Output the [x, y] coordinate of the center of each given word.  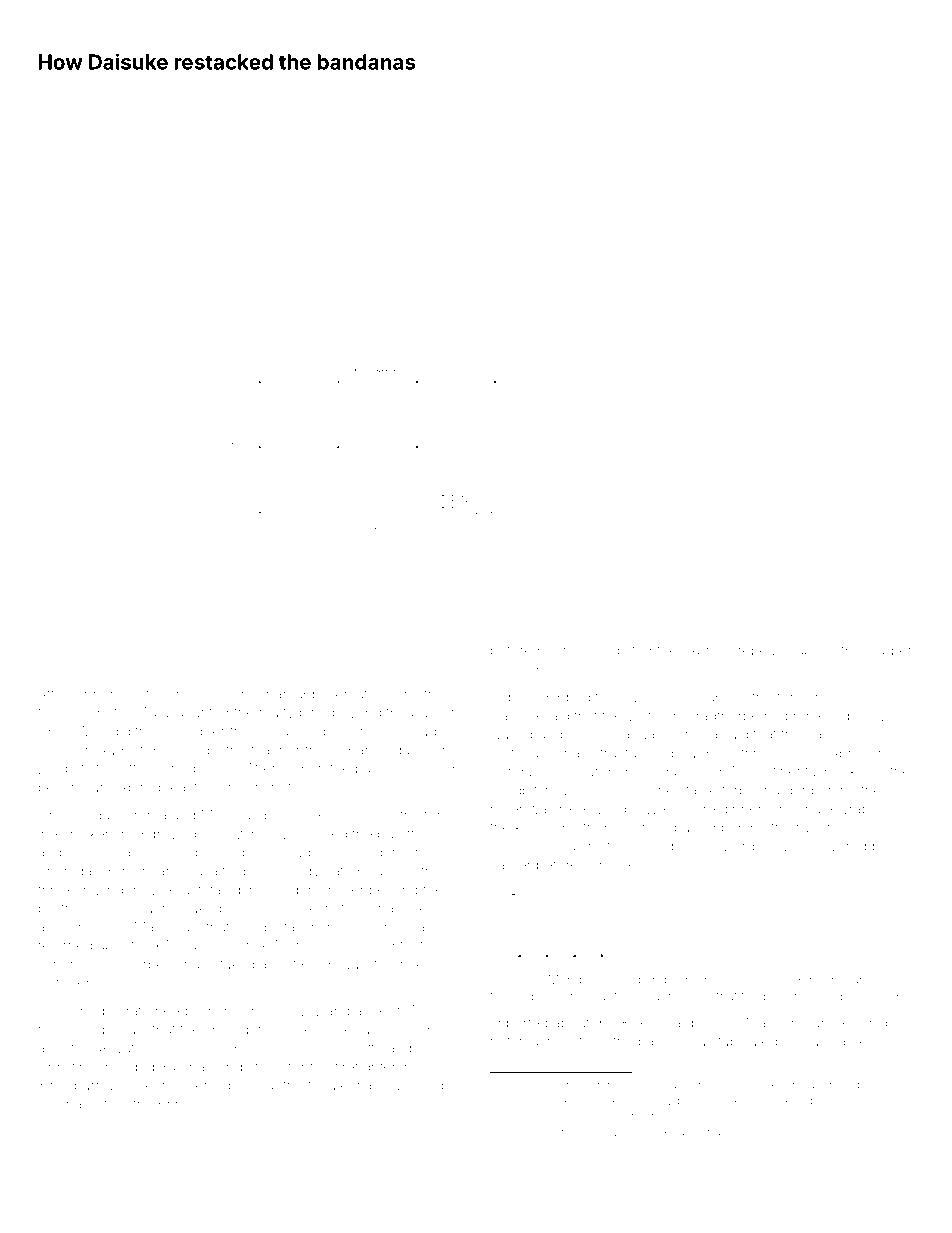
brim [172, 1104]
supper [889, 653]
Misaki [121, 852]
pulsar [780, 997]
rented [814, 715]
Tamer [510, 864]
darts [75, 768]
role [866, 1100]
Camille [514, 715]
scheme [64, 964]
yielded [212, 695]
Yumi [596, 650]
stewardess [740, 846]
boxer [547, 996]
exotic [590, 1116]
